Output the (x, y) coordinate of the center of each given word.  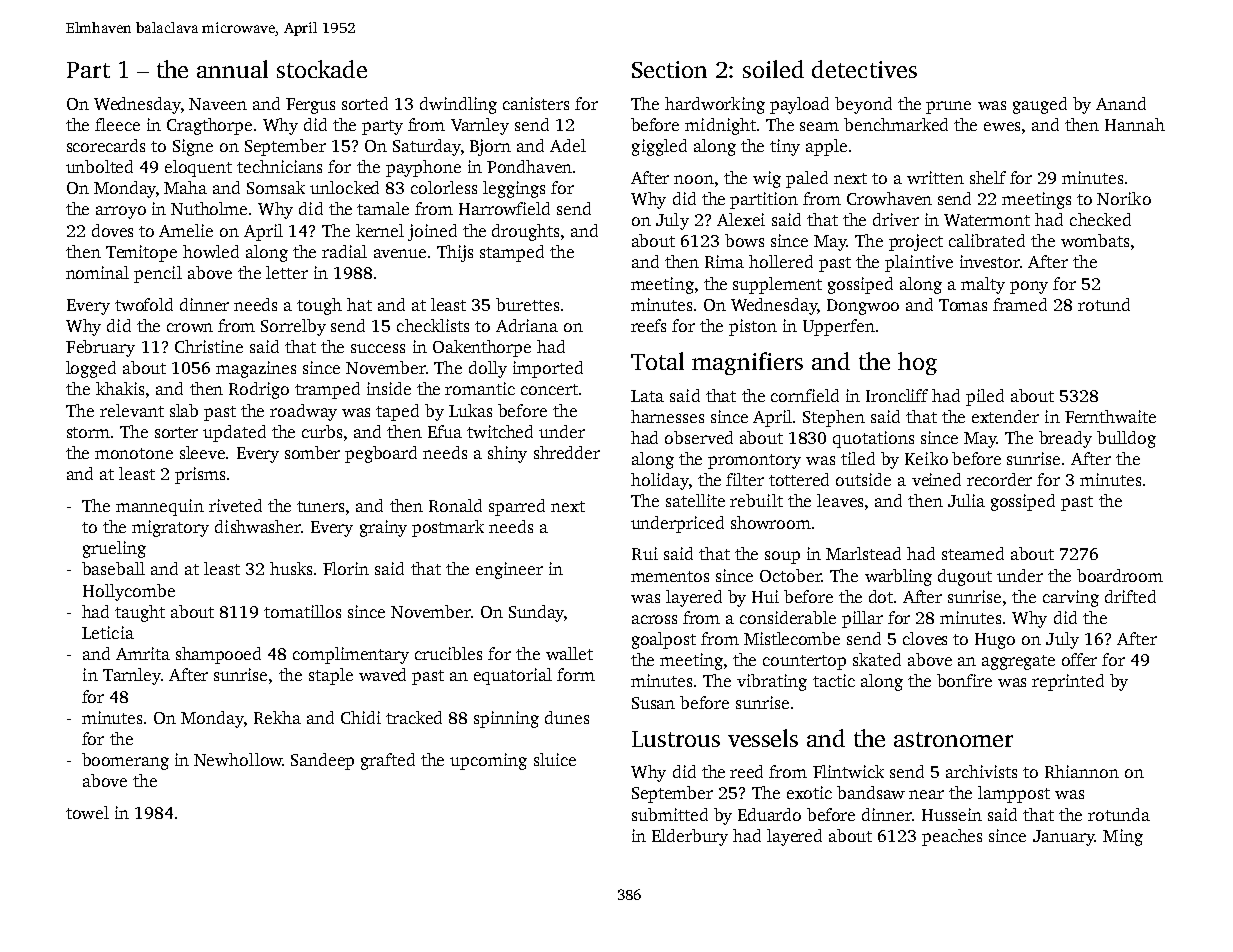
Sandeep (322, 761)
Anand (1121, 103)
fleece (117, 124)
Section (669, 69)
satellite (695, 500)
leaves (840, 500)
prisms (200, 475)
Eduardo (769, 814)
